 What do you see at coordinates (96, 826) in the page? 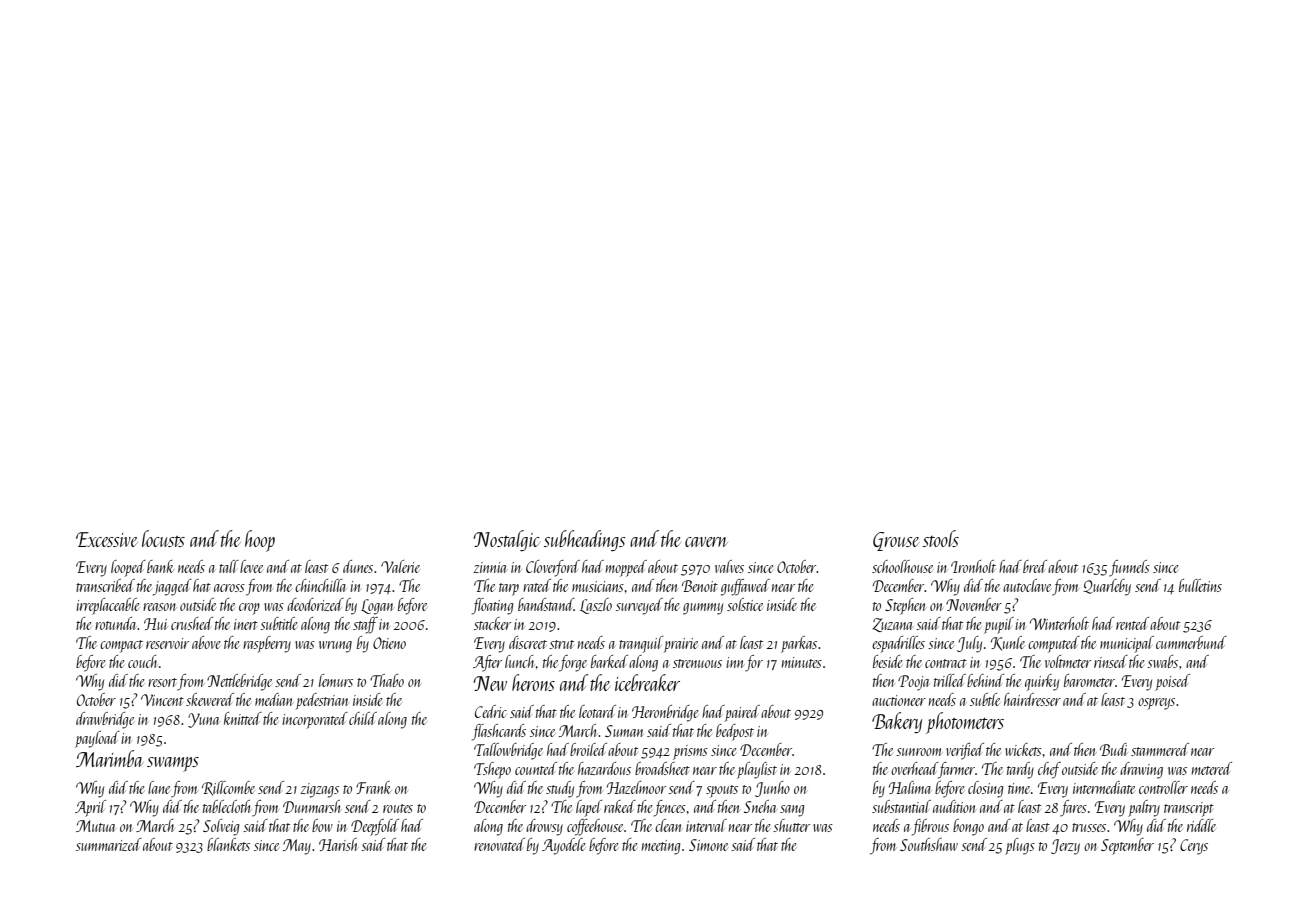
I see `Mutua` at bounding box center [96, 826].
